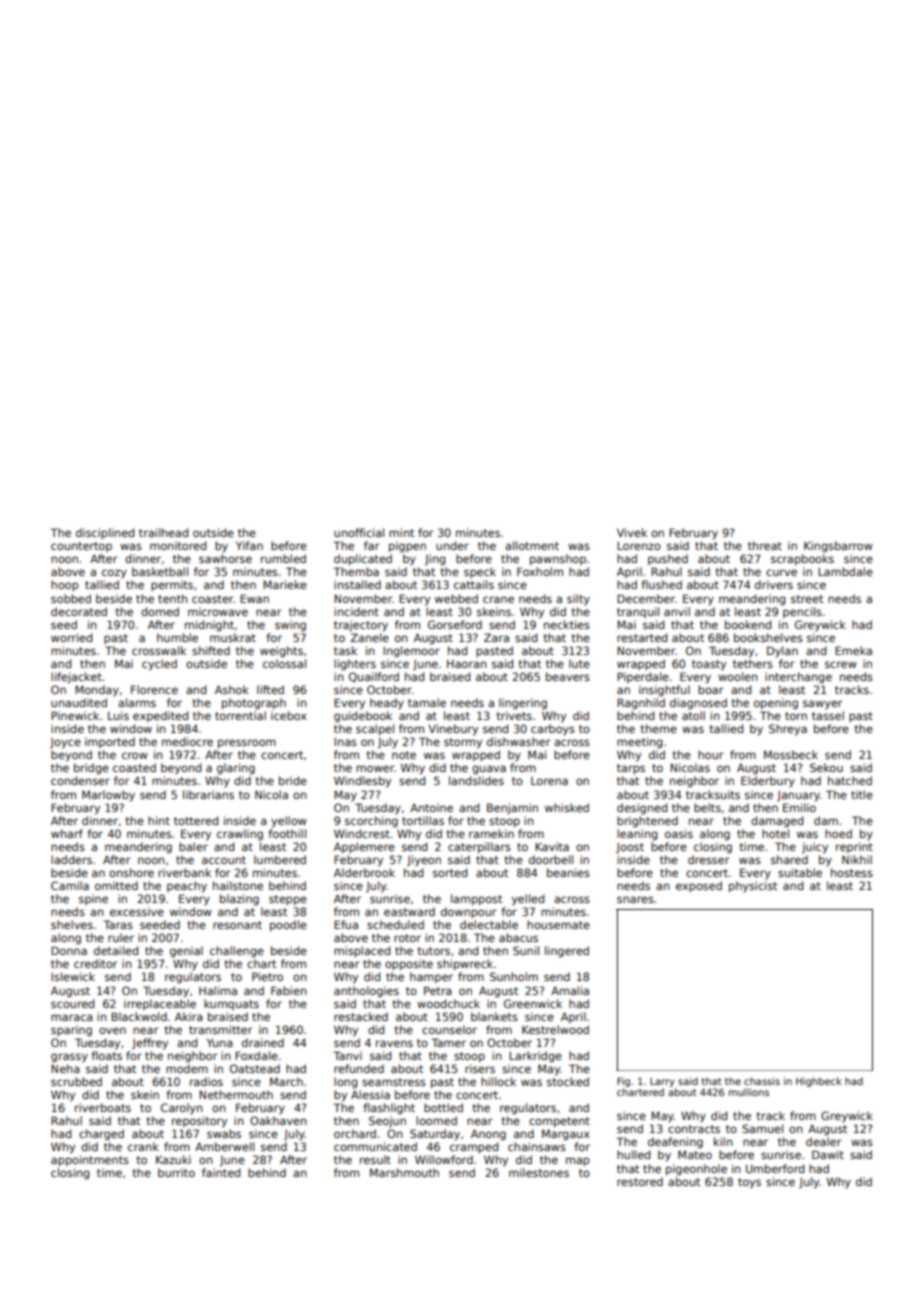 The width and height of the document is (924, 1308). I want to click on eastward, so click(409, 911).
